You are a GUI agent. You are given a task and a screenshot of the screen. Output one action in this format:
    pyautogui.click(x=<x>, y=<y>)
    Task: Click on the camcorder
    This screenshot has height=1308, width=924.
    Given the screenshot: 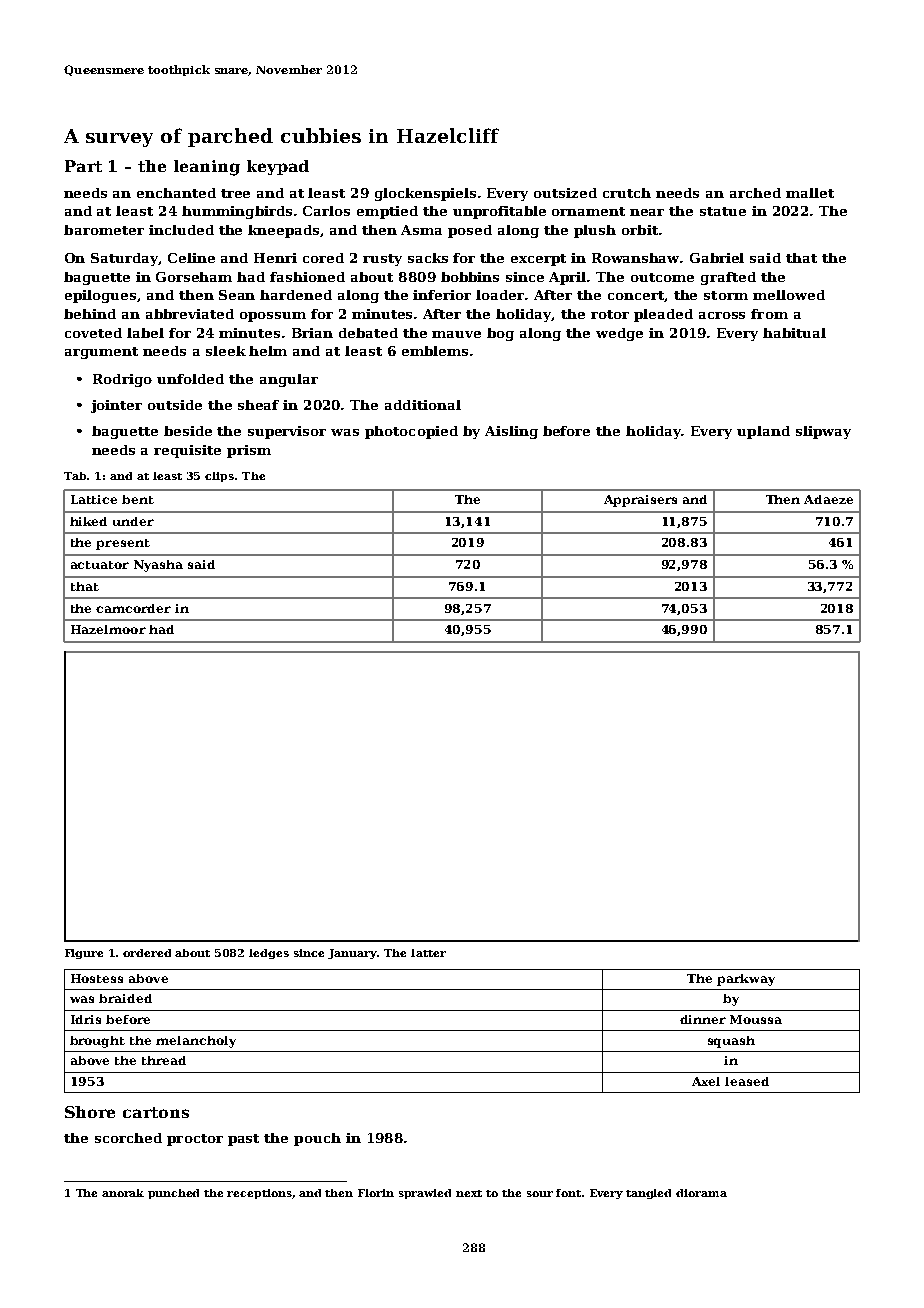 What is the action you would take?
    pyautogui.click(x=133, y=608)
